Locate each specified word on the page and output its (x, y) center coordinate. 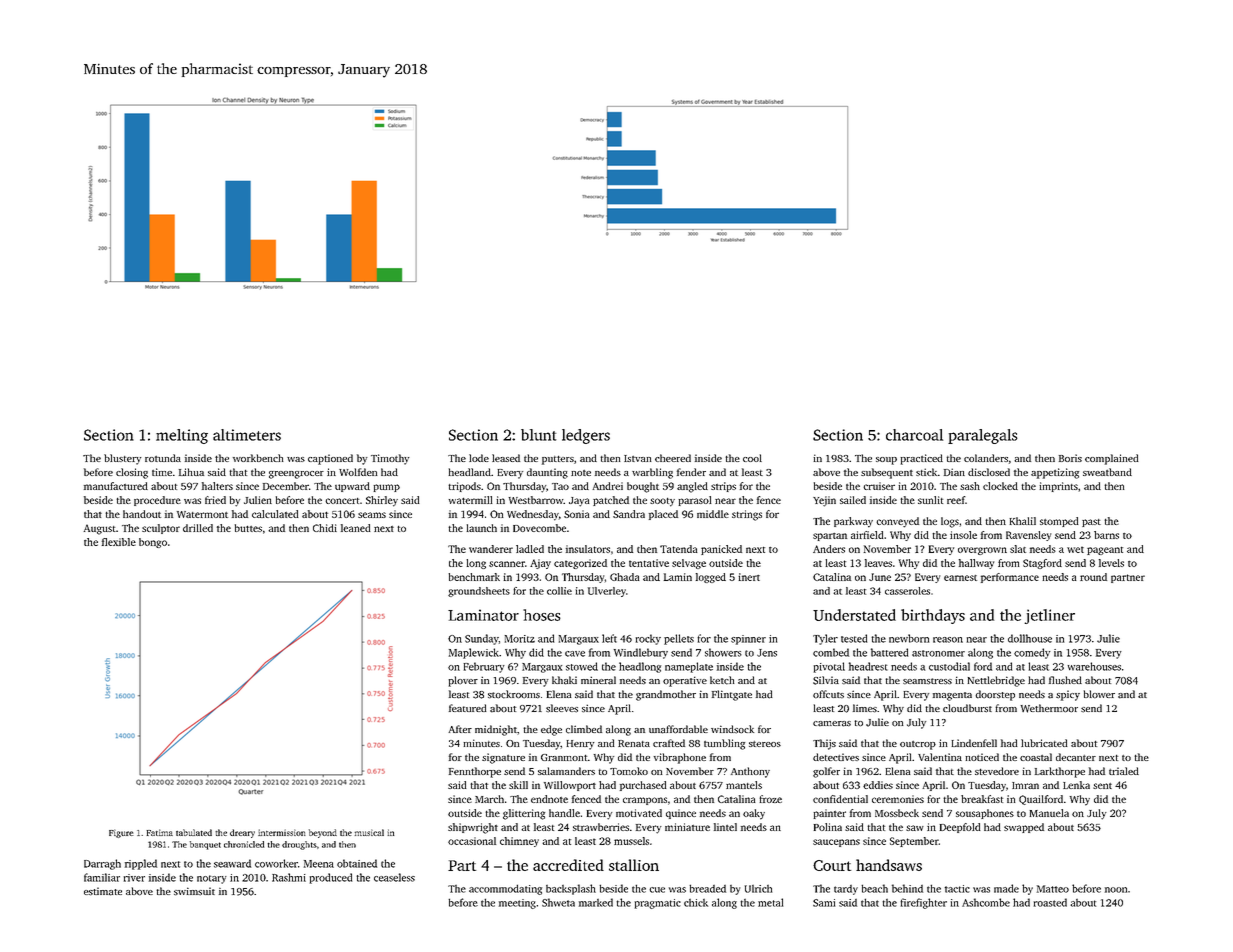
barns (1106, 535)
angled (692, 487)
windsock (732, 729)
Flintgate (732, 695)
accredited (568, 865)
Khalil (1022, 521)
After (460, 729)
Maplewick (474, 653)
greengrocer (296, 475)
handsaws (889, 865)
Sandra (629, 514)
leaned (356, 528)
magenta (952, 696)
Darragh (102, 864)
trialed (1124, 771)
